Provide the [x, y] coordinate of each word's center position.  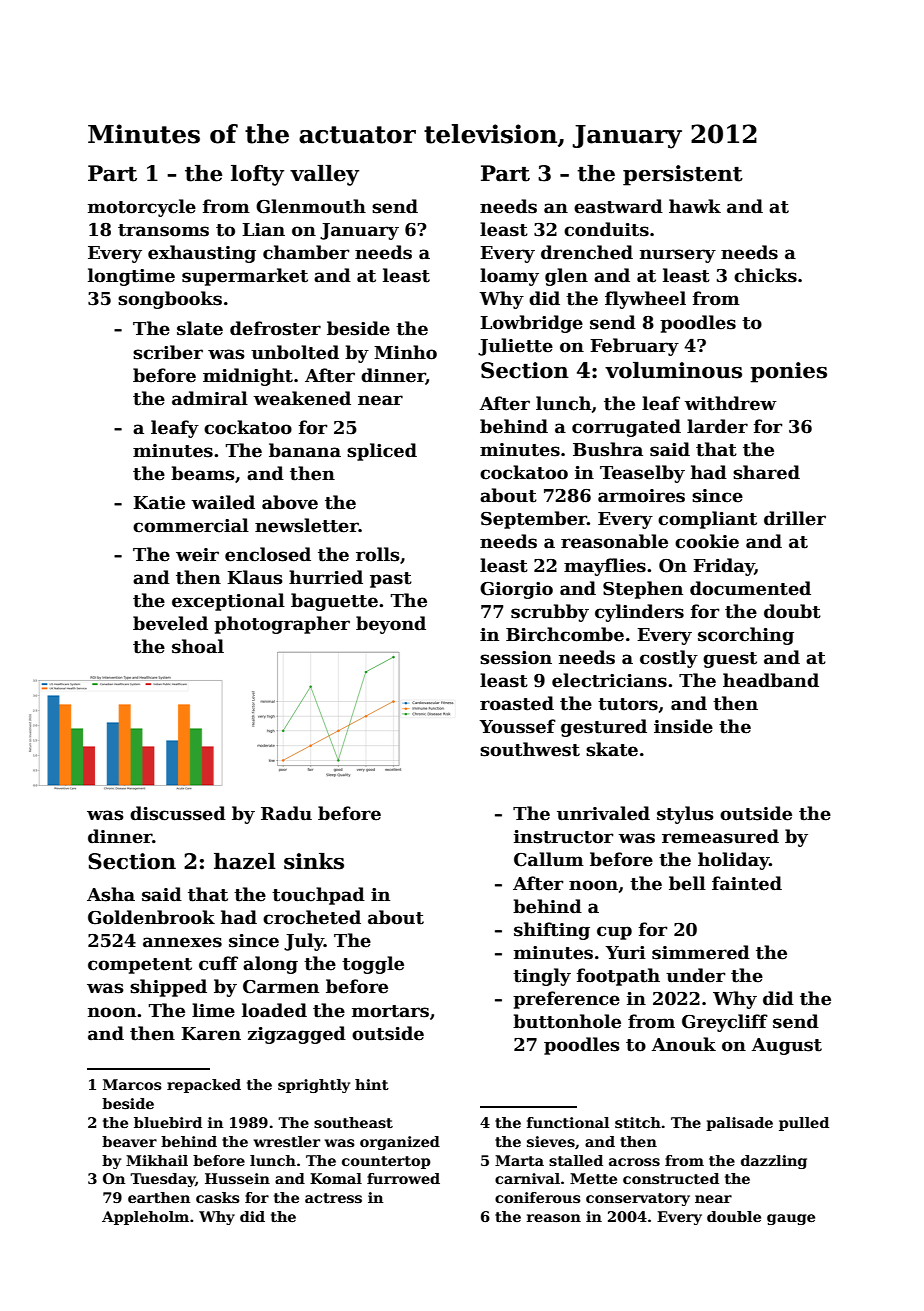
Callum [549, 859]
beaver [129, 1141]
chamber [306, 252]
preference [566, 1000]
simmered [701, 952]
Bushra [608, 449]
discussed [178, 813]
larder [717, 426]
